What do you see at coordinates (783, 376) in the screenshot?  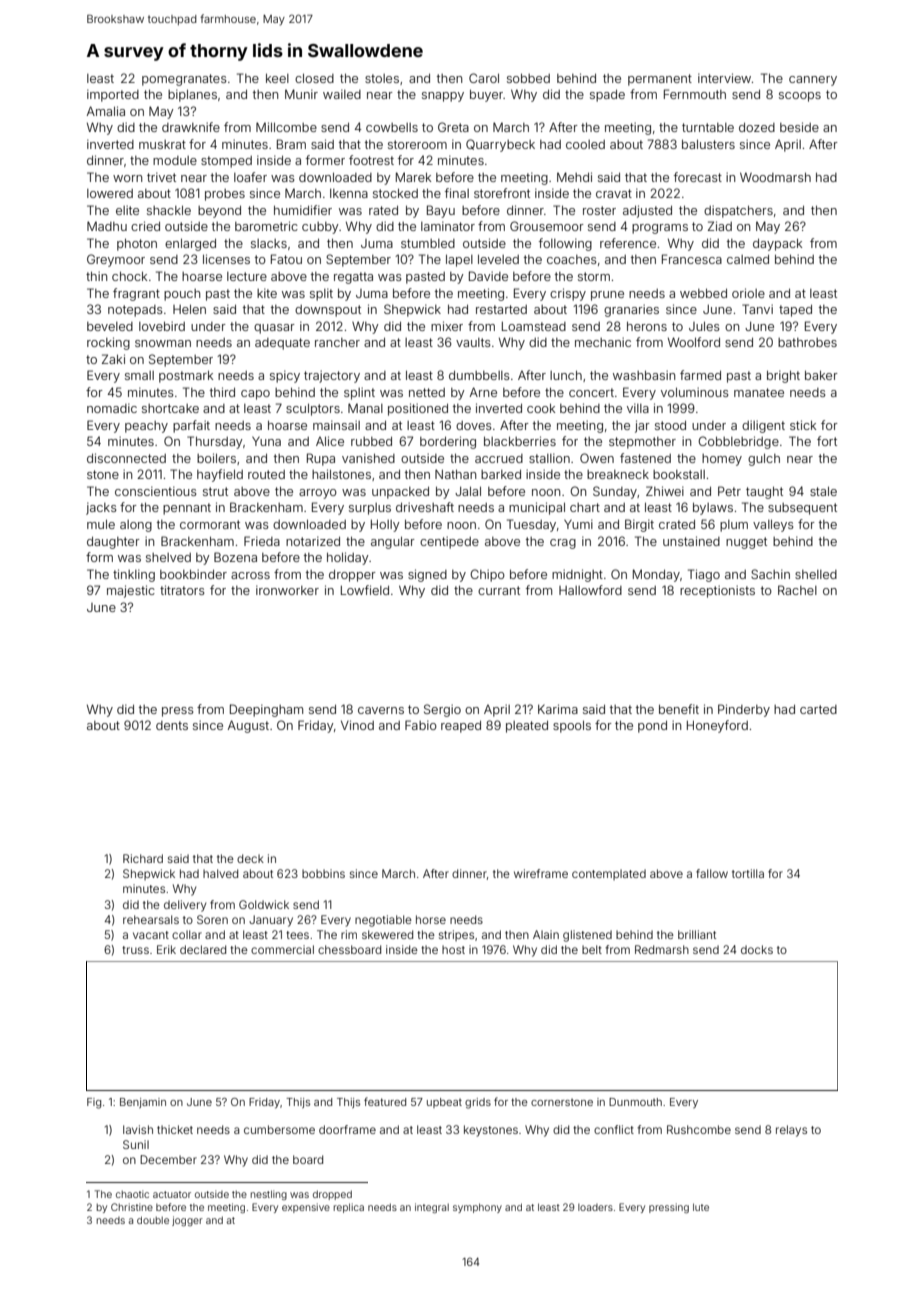 I see `bright` at bounding box center [783, 376].
